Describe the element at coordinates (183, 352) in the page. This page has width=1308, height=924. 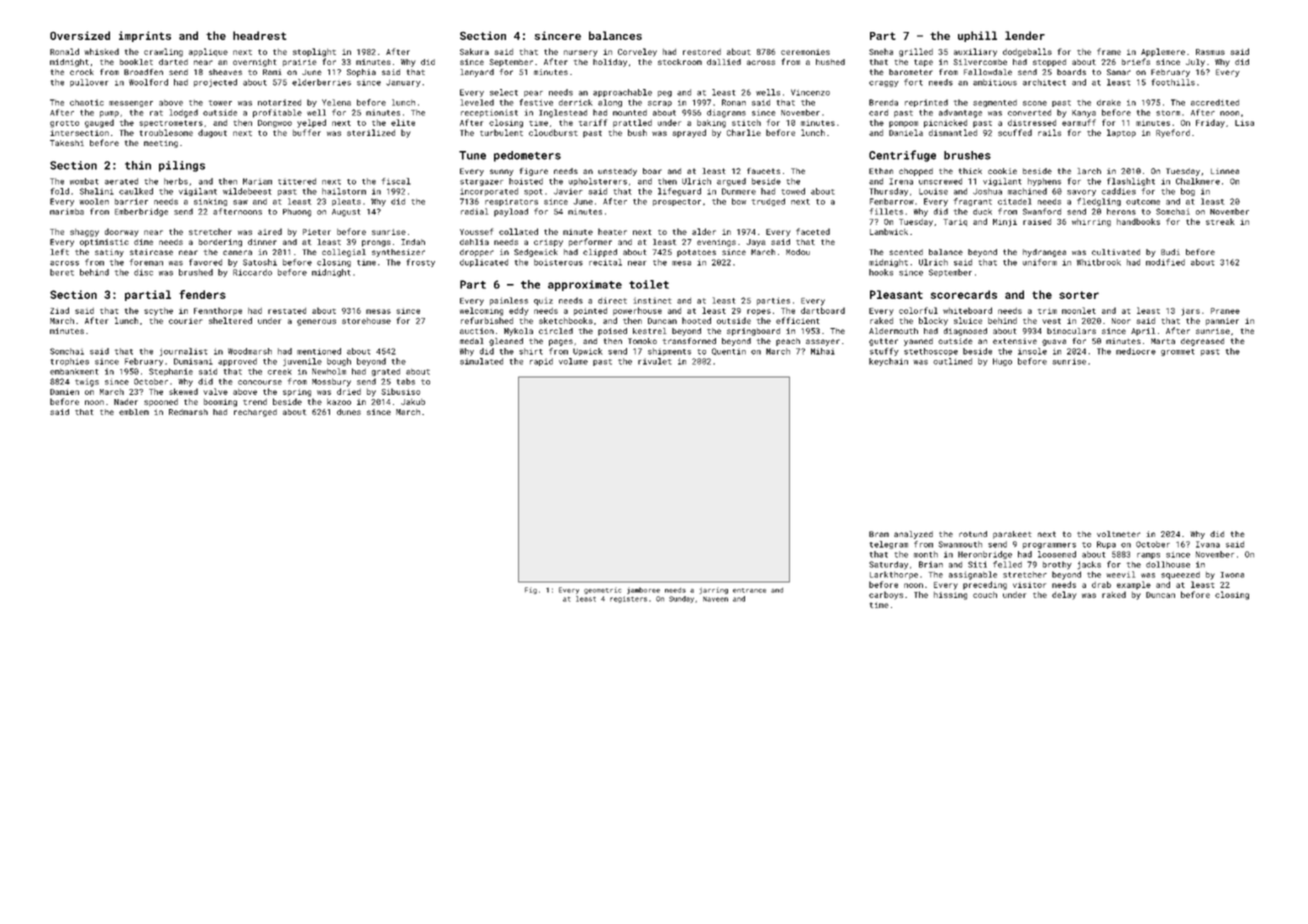
I see `journalist` at that location.
